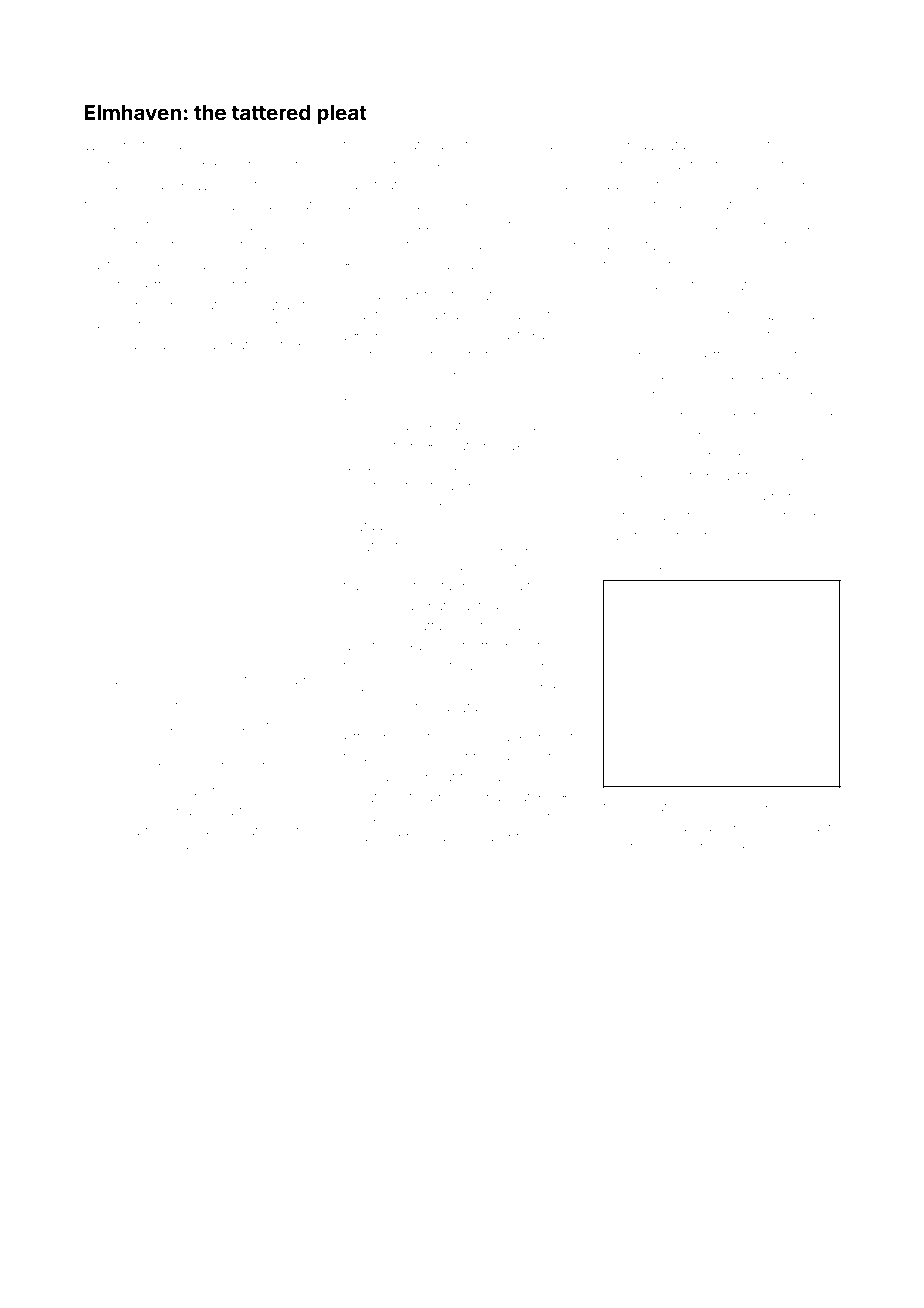 This page has width=924, height=1308. What do you see at coordinates (679, 165) in the page?
I see `aunt` at bounding box center [679, 165].
